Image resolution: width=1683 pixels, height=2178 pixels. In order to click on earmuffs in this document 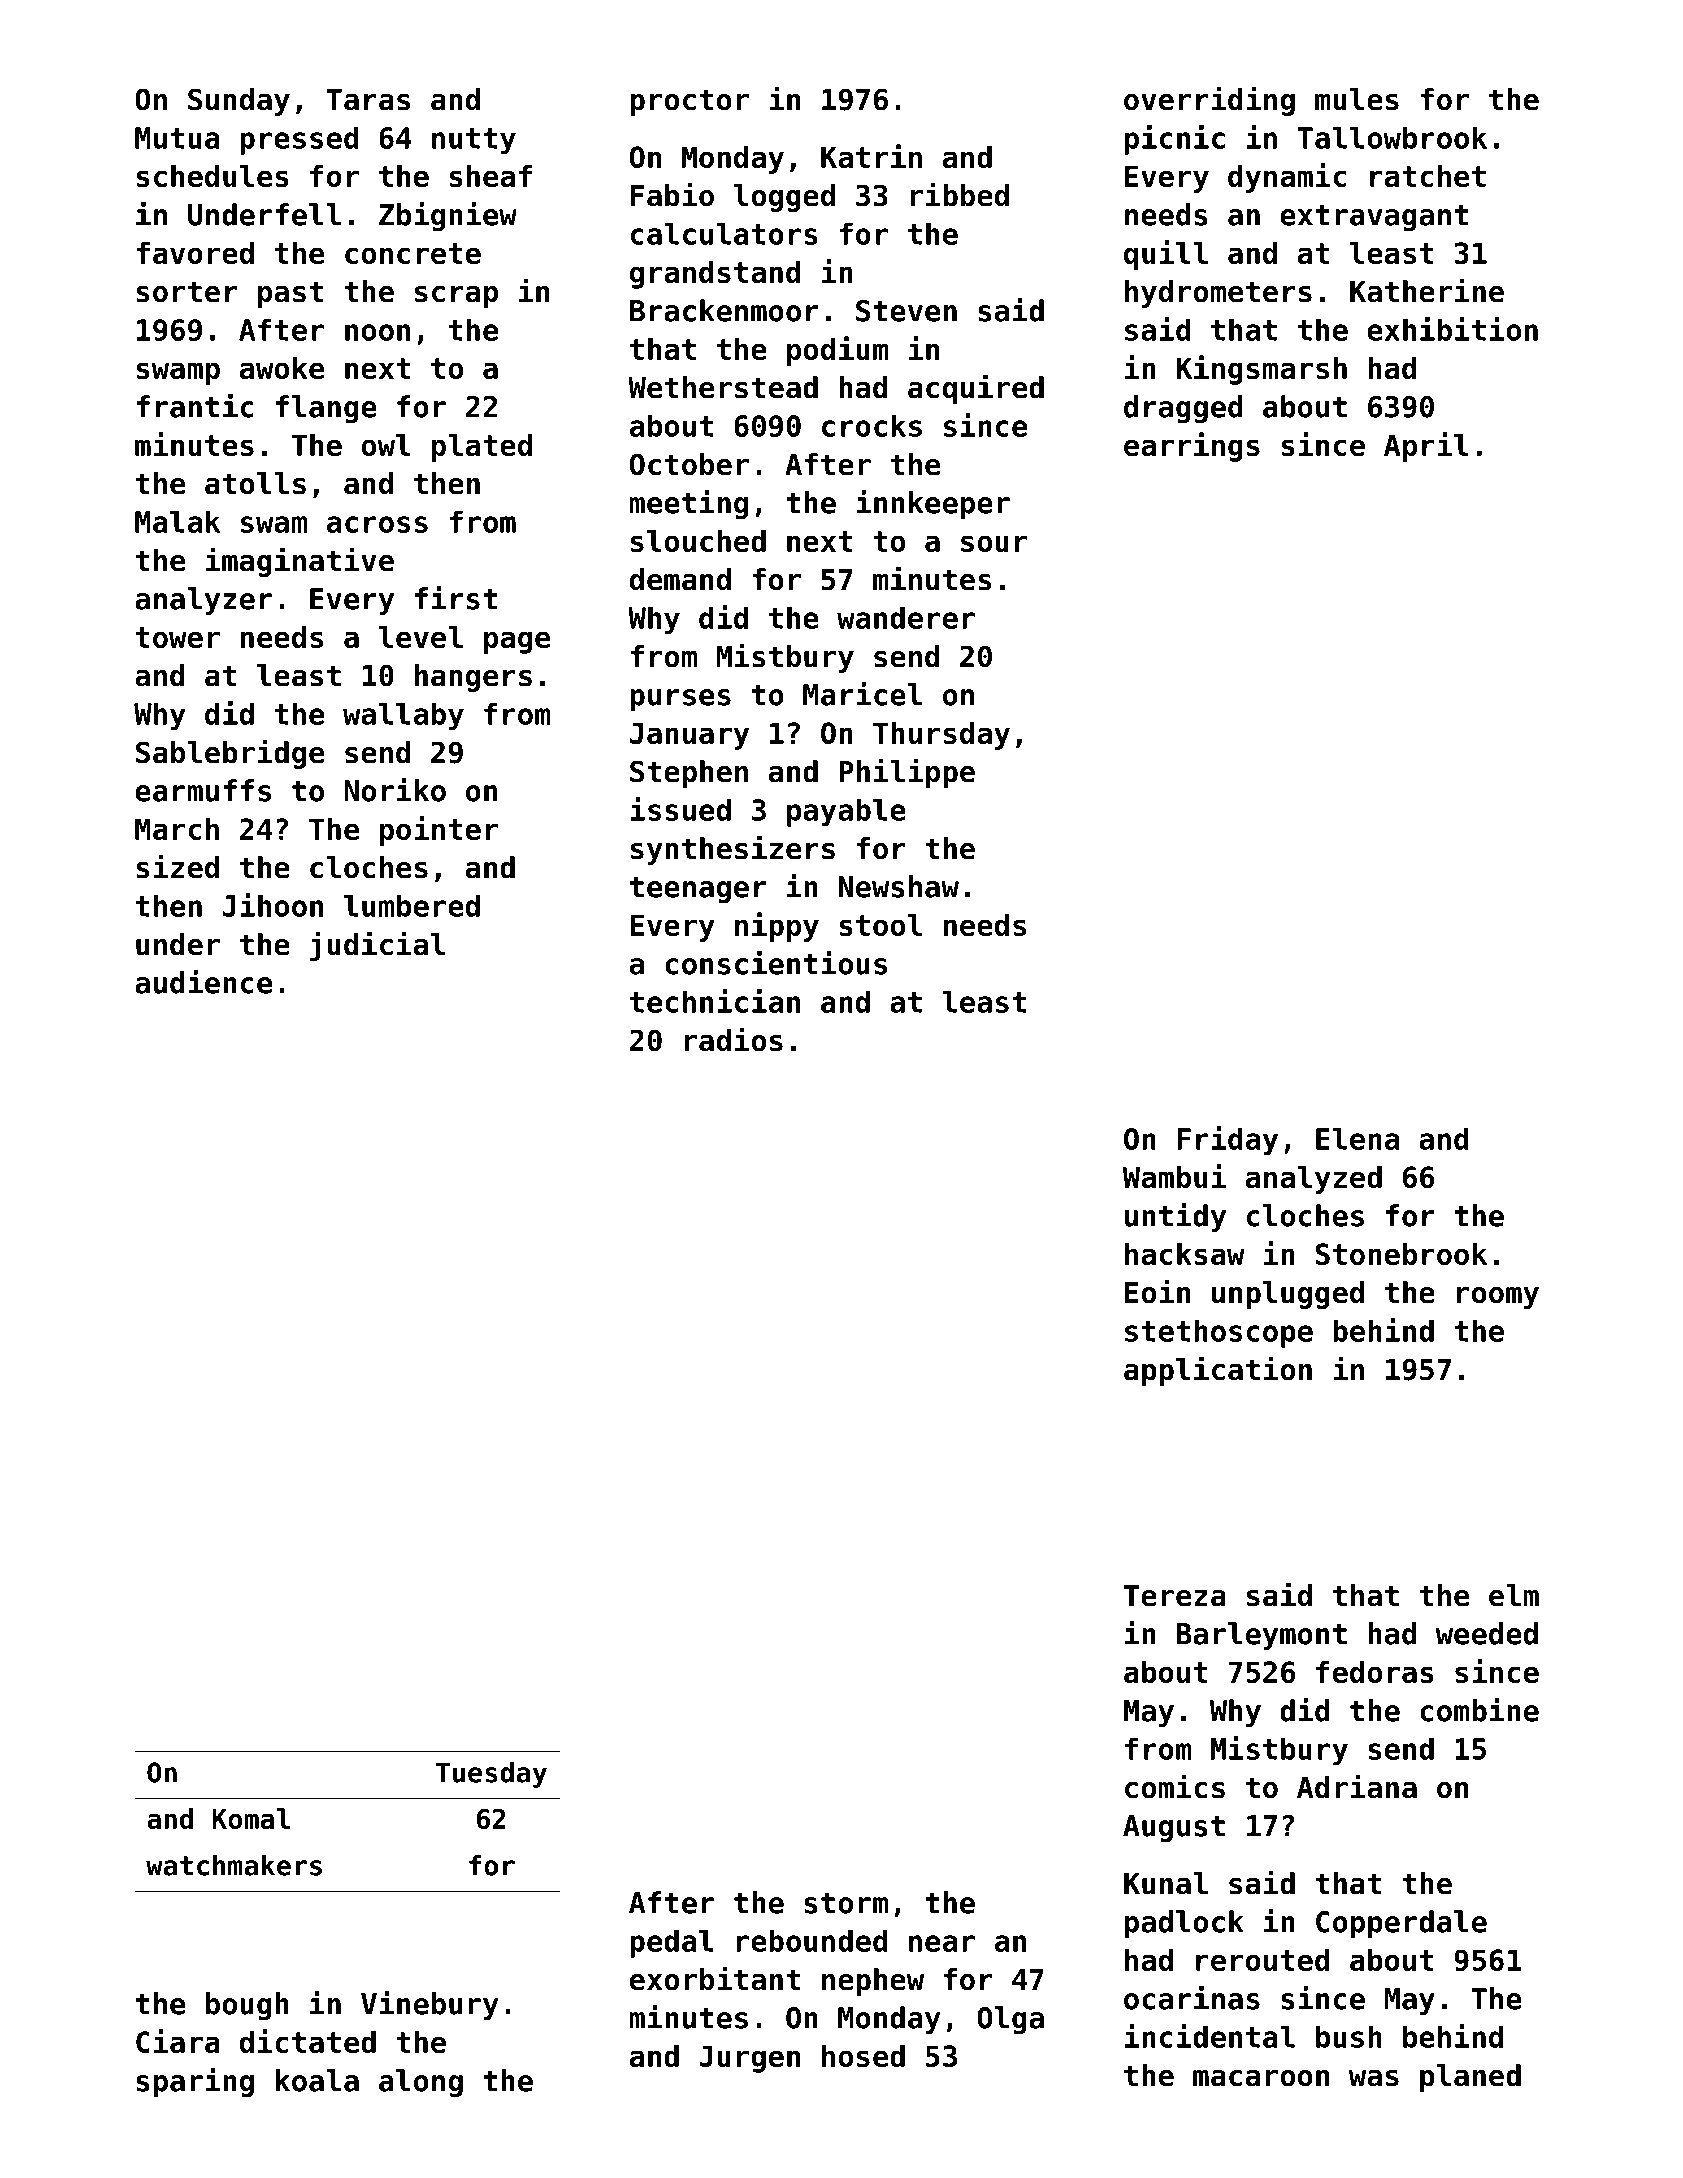, I will do `click(203, 790)`.
